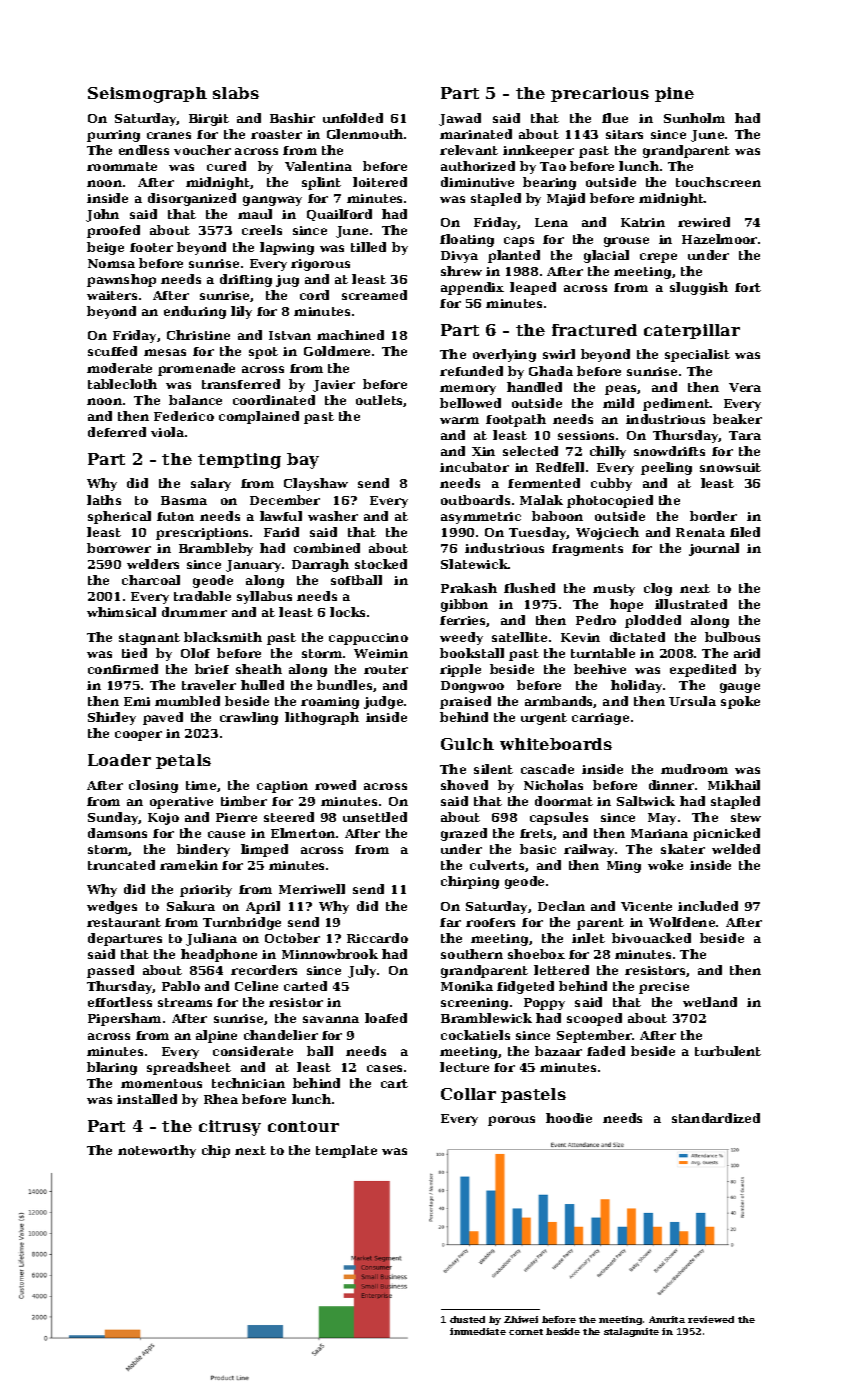 This image has height=1400, width=849. Describe the element at coordinates (526, 1332) in the image. I see `cornet` at that location.
